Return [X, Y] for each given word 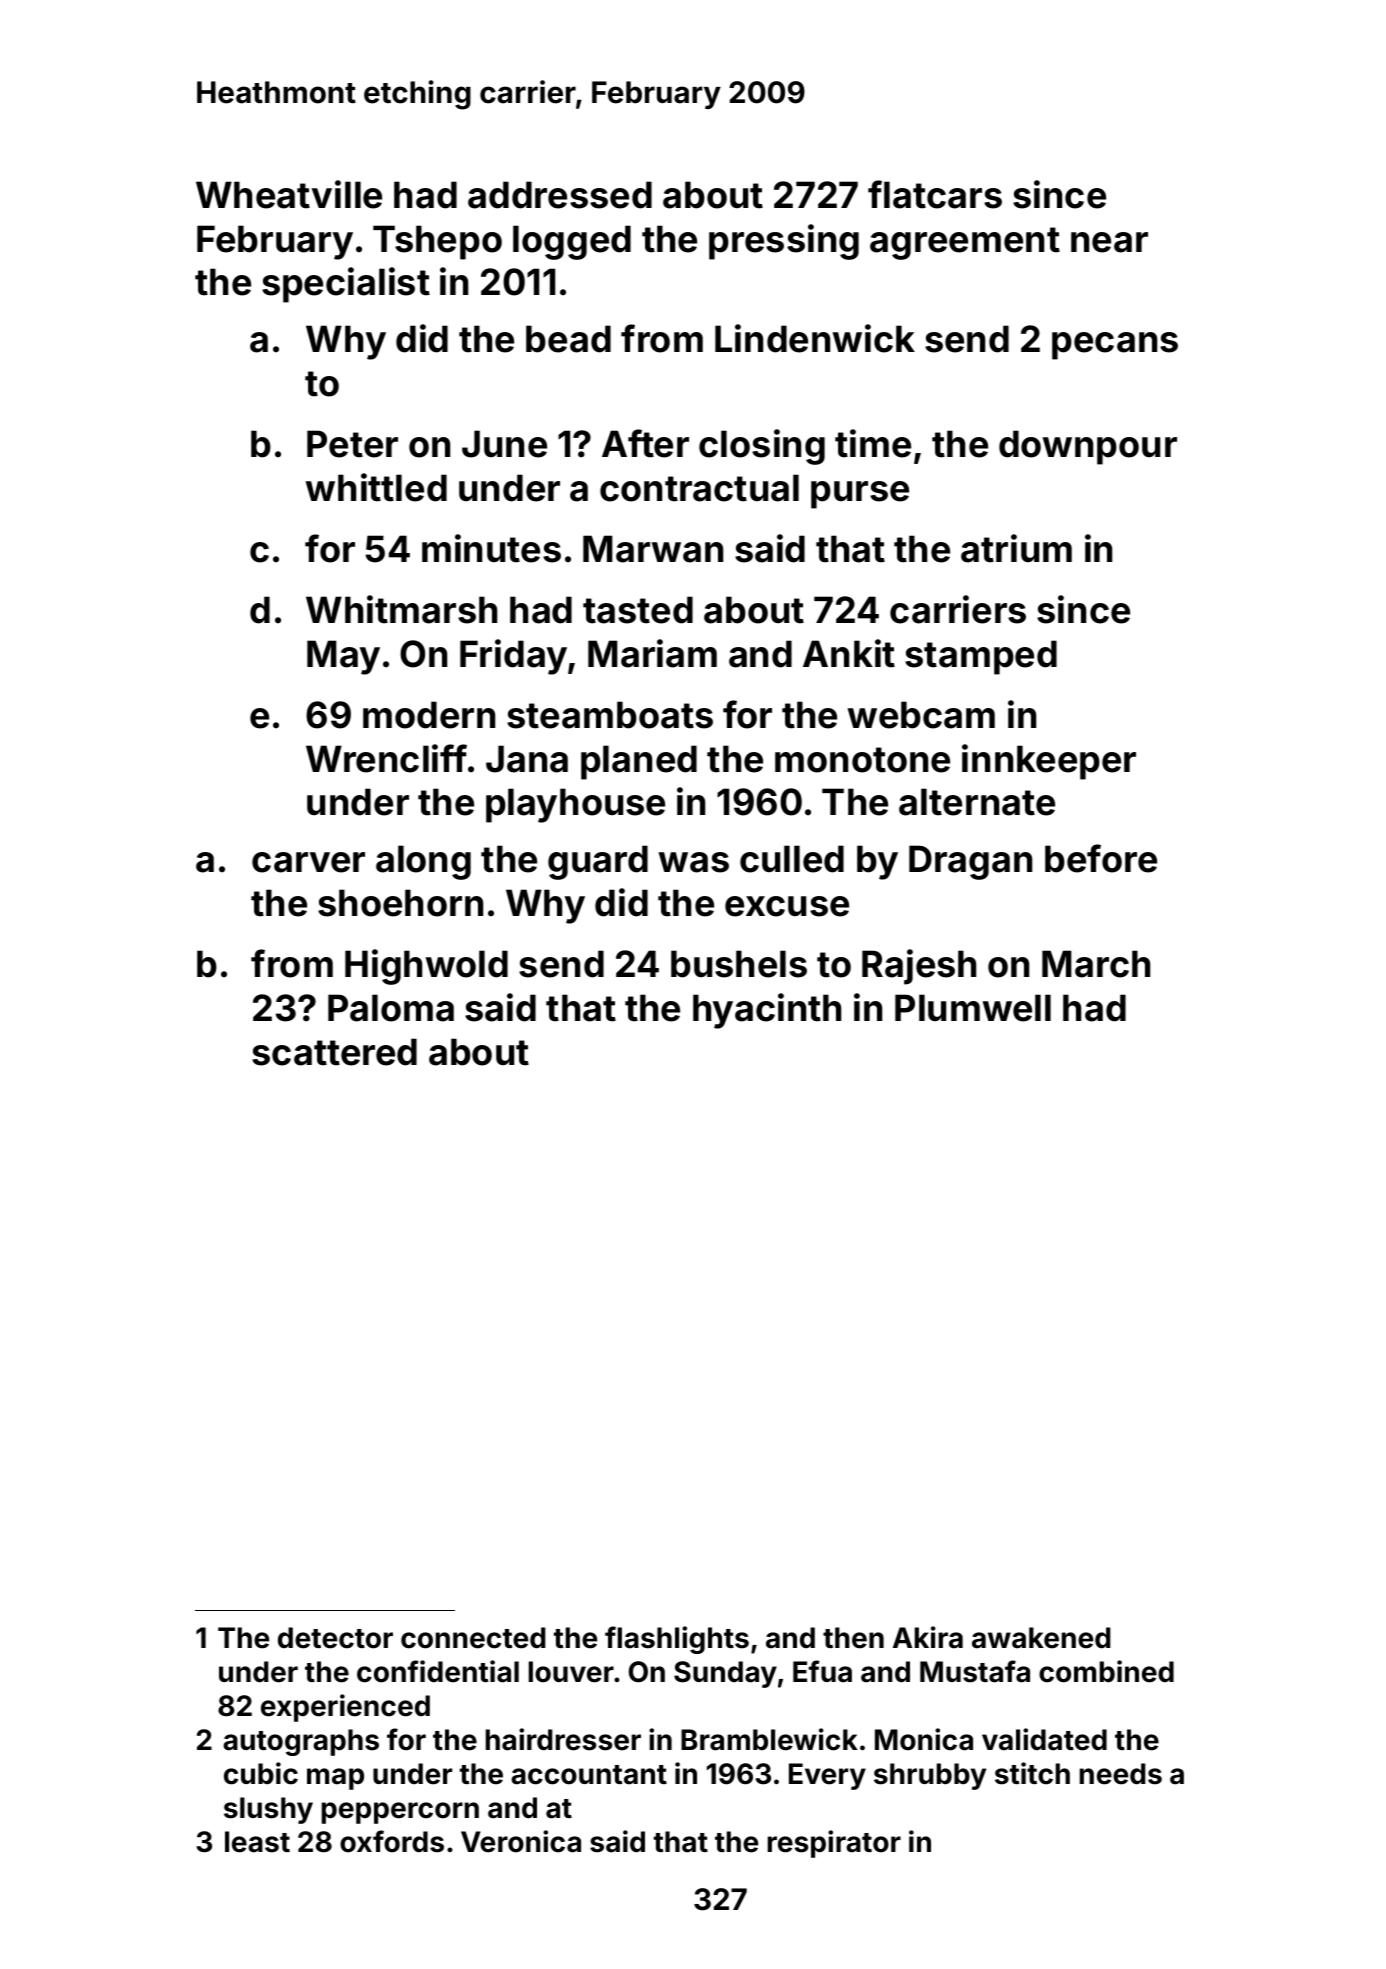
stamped [981, 657]
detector [335, 1638]
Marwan [653, 549]
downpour [1088, 447]
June [504, 444]
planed [639, 762]
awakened [1041, 1638]
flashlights [677, 1640]
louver [571, 1672]
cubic [261, 1773]
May [343, 657]
